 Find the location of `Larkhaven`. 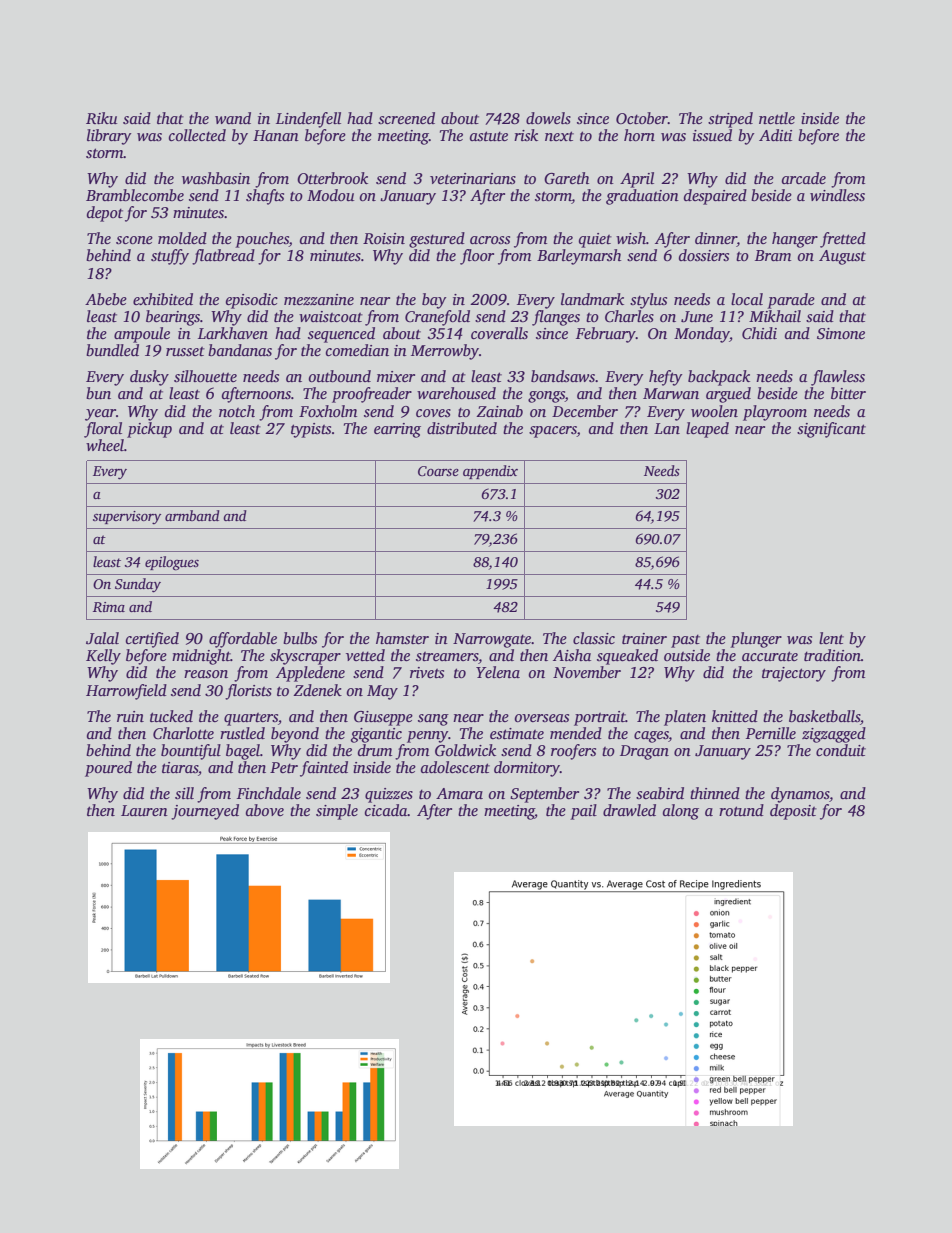

Larkhaven is located at coordinates (233, 333).
